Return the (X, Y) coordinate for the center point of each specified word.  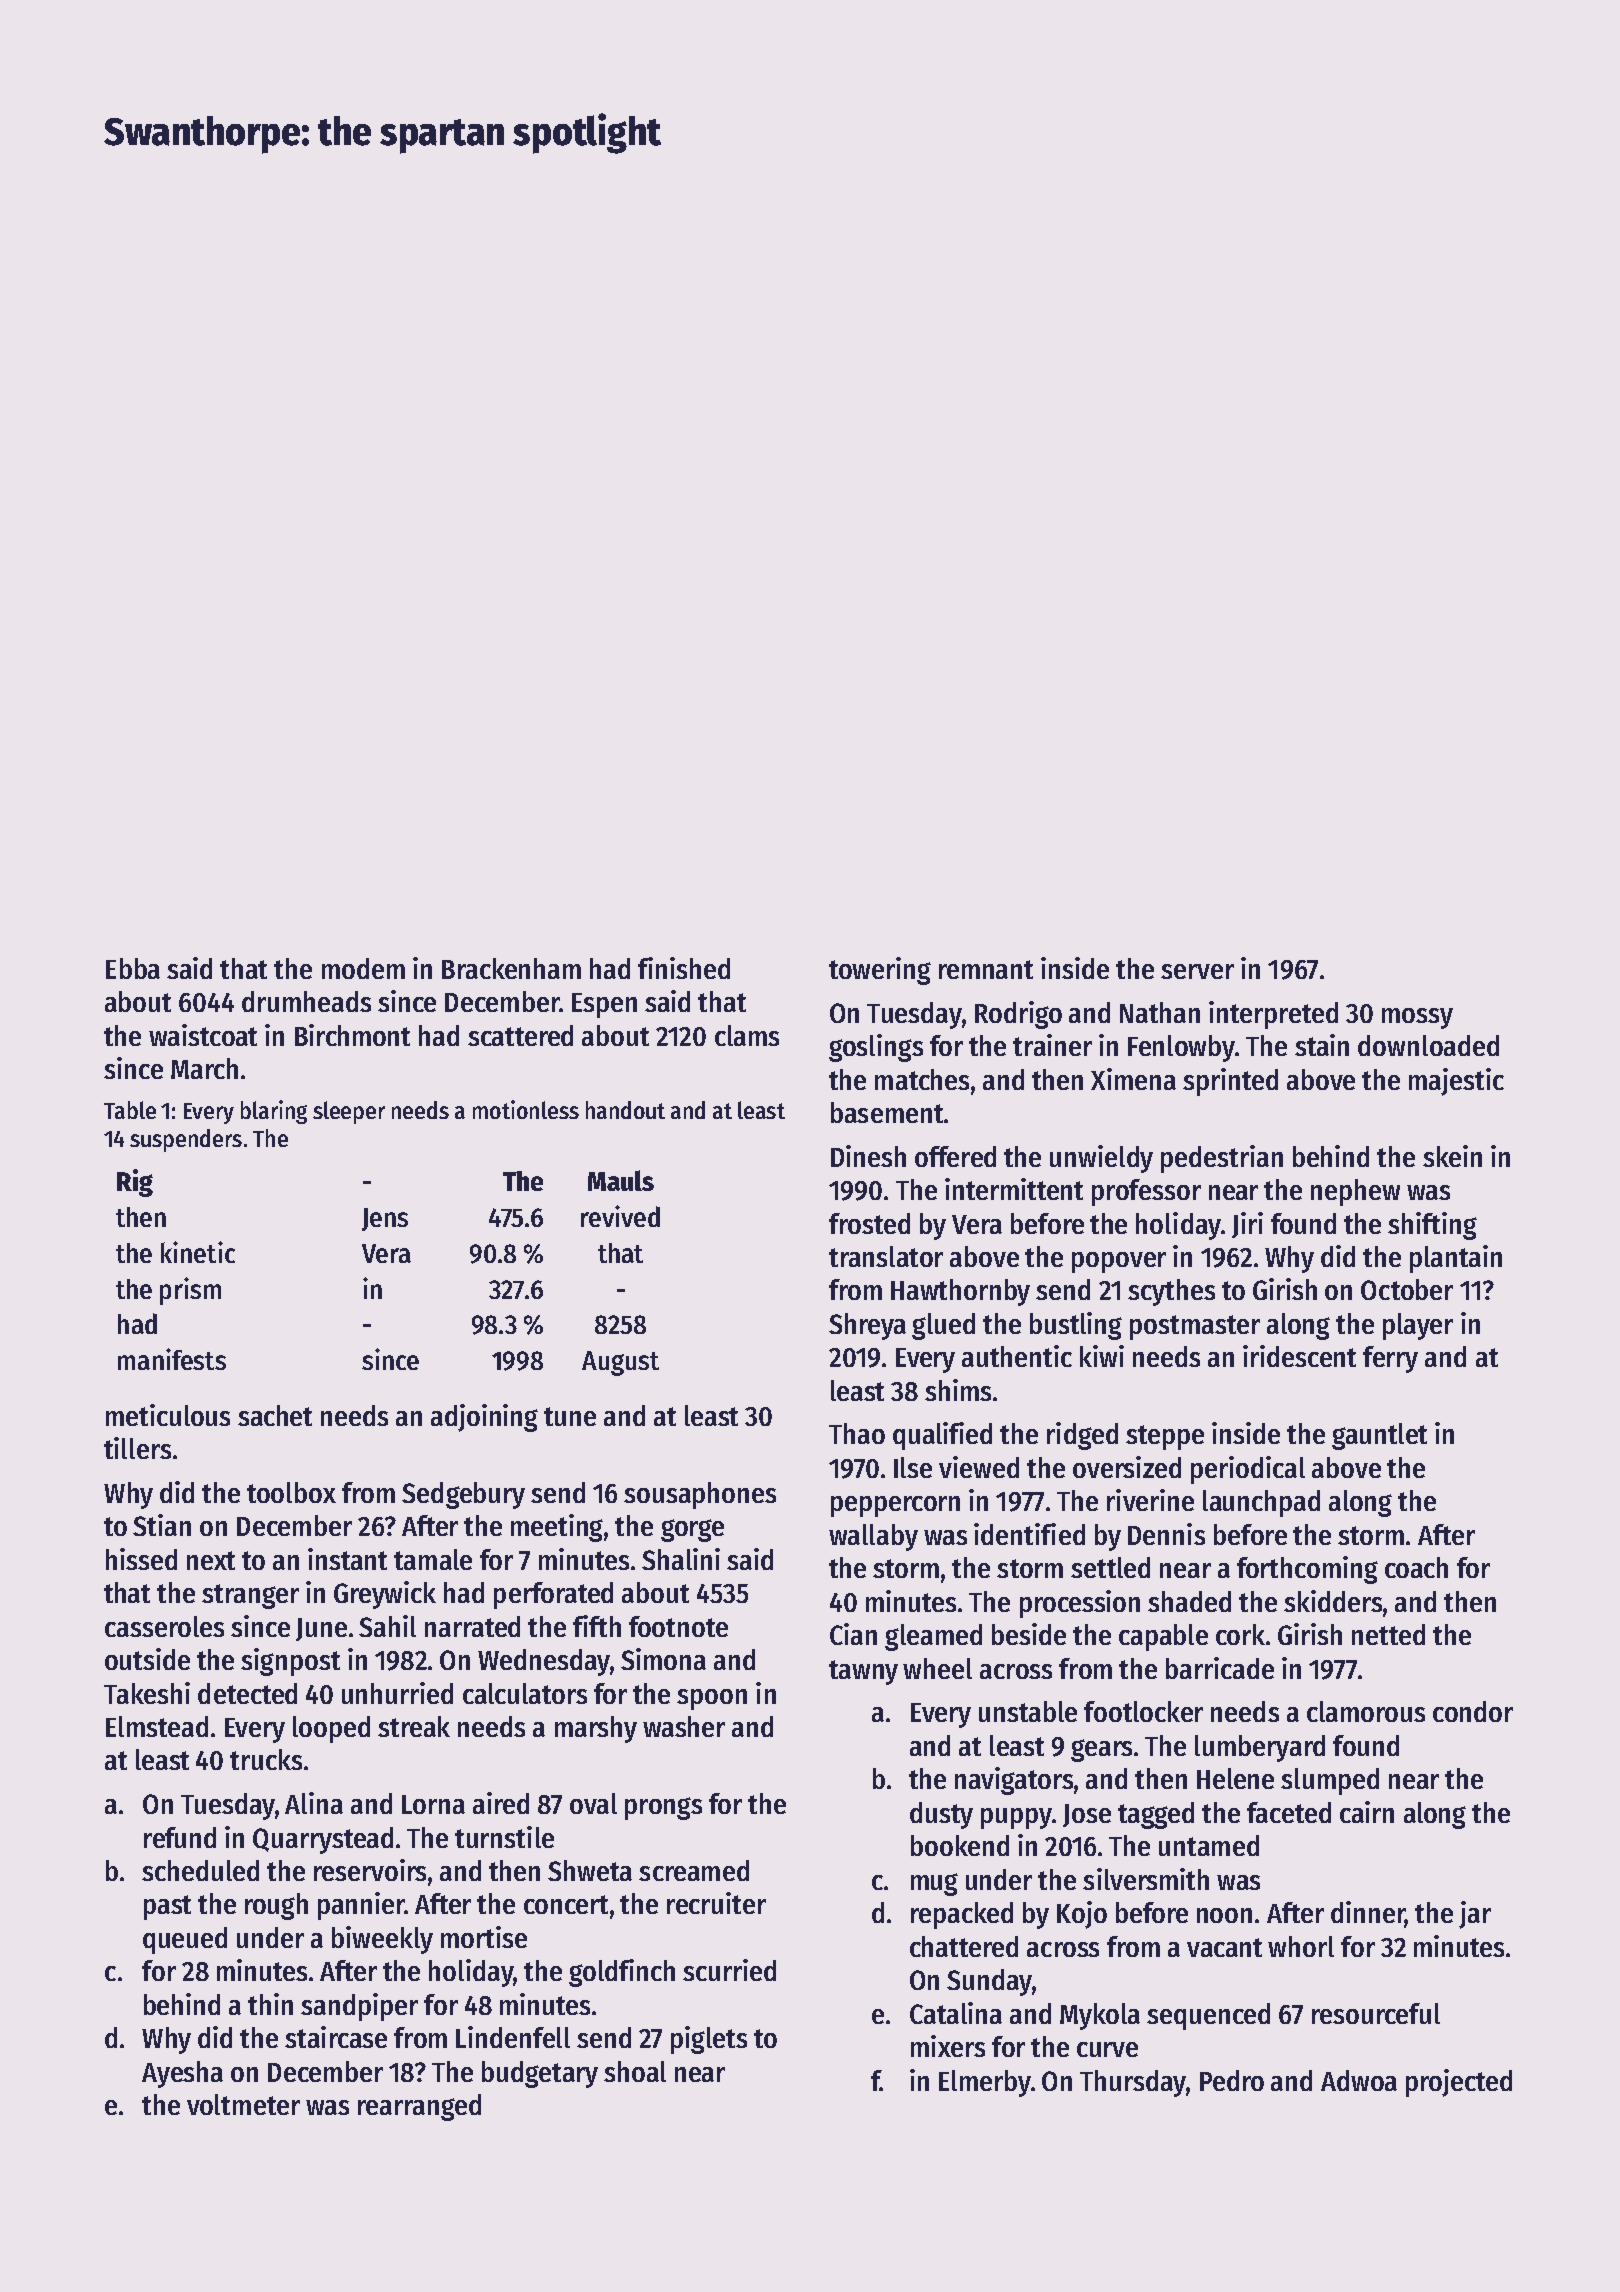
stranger (250, 1596)
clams (747, 1035)
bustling (1076, 1326)
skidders (1333, 1601)
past (167, 1907)
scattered (520, 1035)
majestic (1456, 1082)
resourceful (1376, 2013)
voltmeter (243, 2104)
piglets (709, 2040)
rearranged (419, 2107)
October (1407, 1289)
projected (1459, 2083)
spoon (712, 1699)
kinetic (198, 1252)
